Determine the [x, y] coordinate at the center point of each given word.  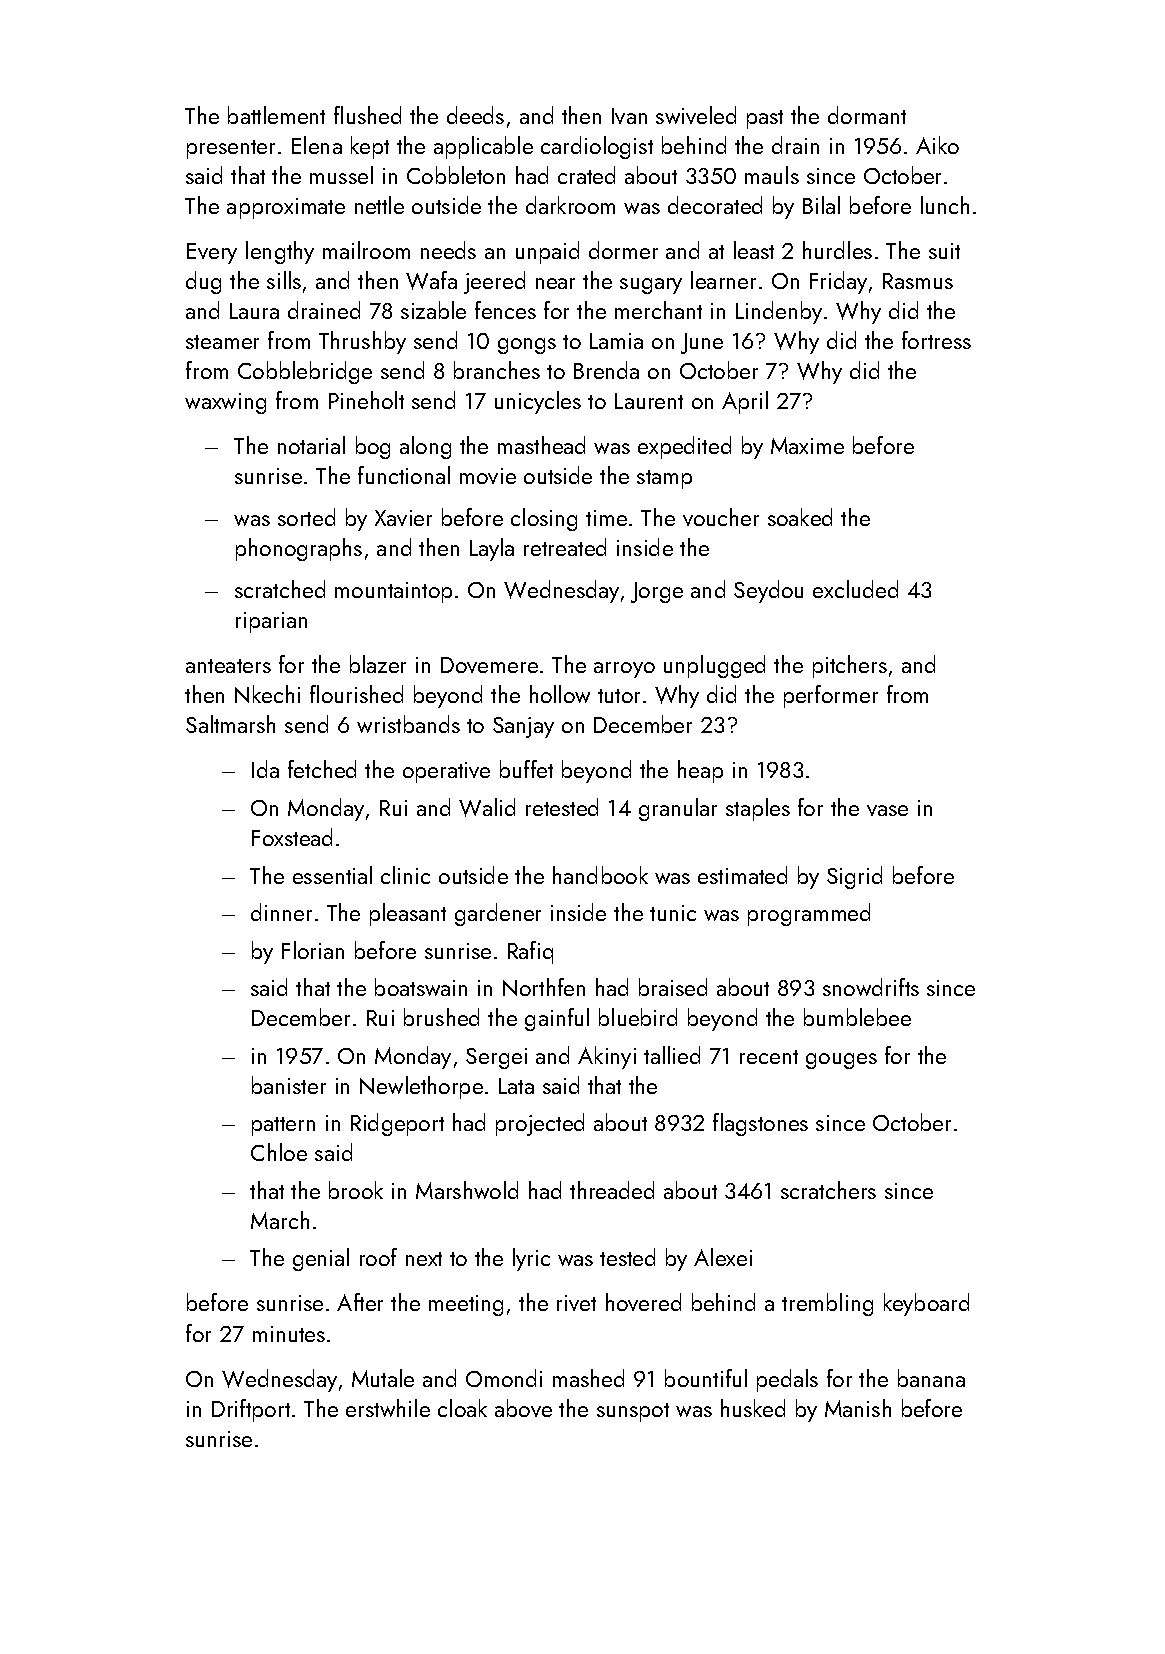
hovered [643, 1302]
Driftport [251, 1410]
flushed [367, 115]
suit [944, 251]
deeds [475, 115]
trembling [827, 1304]
